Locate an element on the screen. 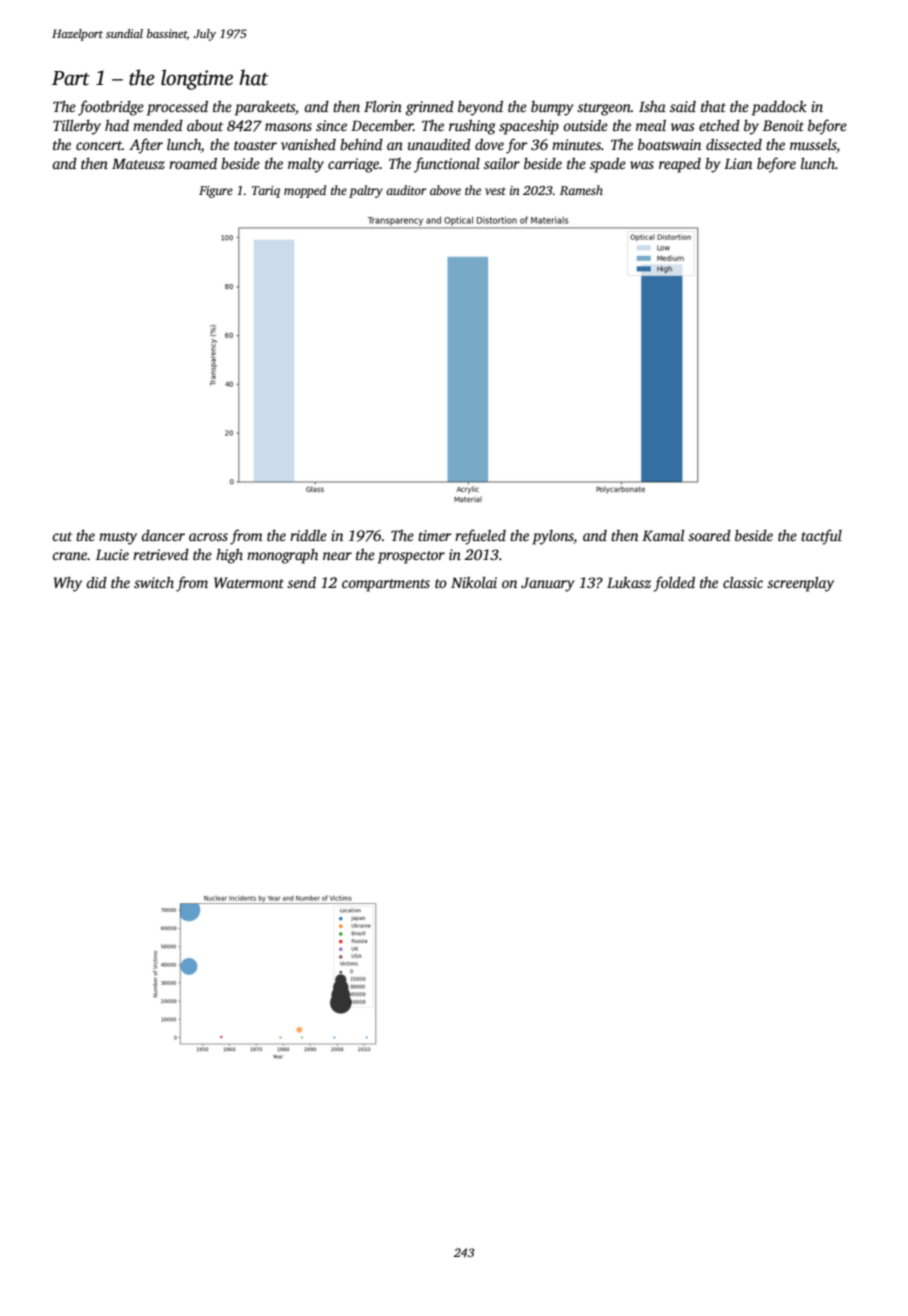 This screenshot has width=908, height=1316. Ramesh is located at coordinates (581, 190).
